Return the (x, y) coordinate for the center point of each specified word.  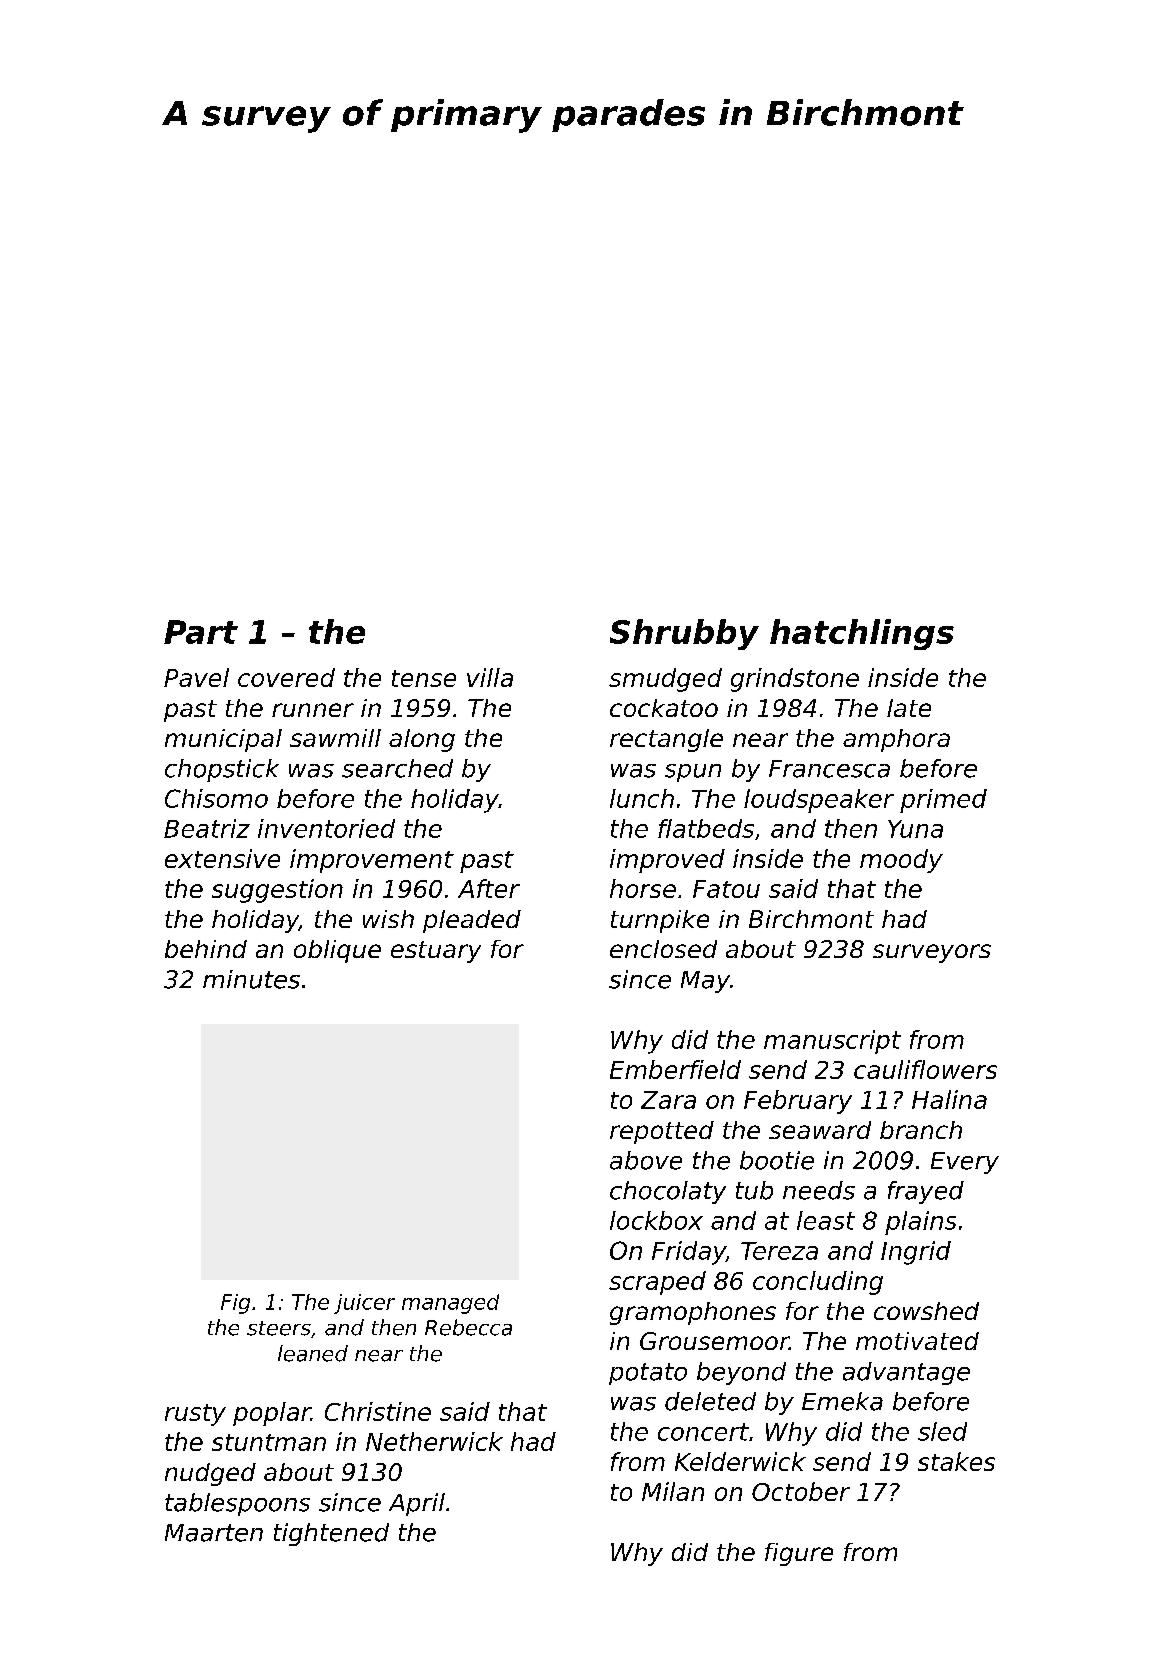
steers (279, 1328)
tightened (331, 1534)
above (646, 1160)
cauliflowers (925, 1069)
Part (201, 632)
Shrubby (684, 634)
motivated (917, 1341)
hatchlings (862, 634)
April (417, 1504)
